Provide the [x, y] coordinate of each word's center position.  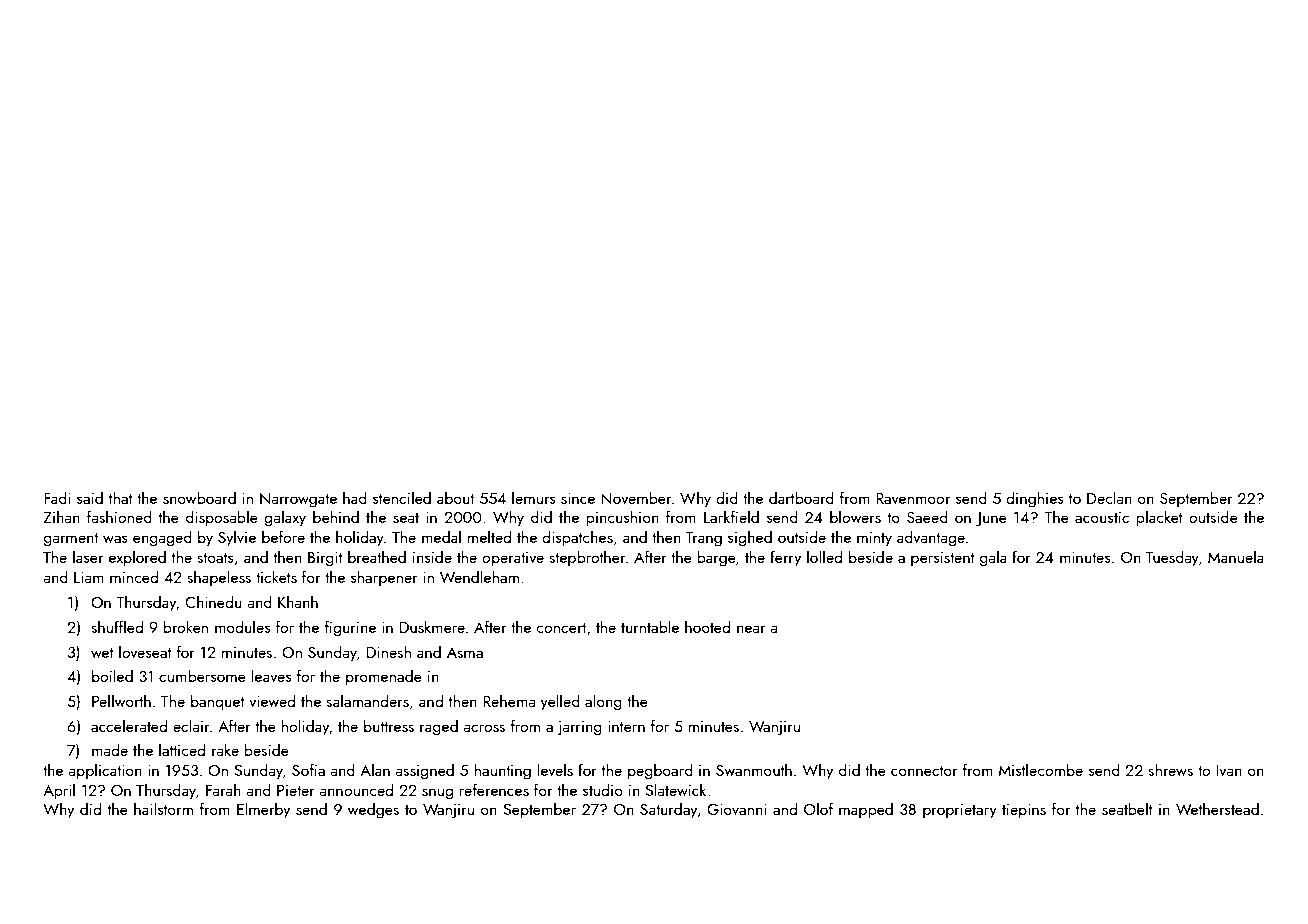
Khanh [298, 601]
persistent [943, 559]
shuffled [117, 626]
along [603, 702]
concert [561, 628]
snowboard [199, 497]
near [751, 629]
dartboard [801, 497]
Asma [465, 652]
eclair [191, 725]
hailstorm [163, 808]
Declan [1109, 497]
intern [626, 726]
